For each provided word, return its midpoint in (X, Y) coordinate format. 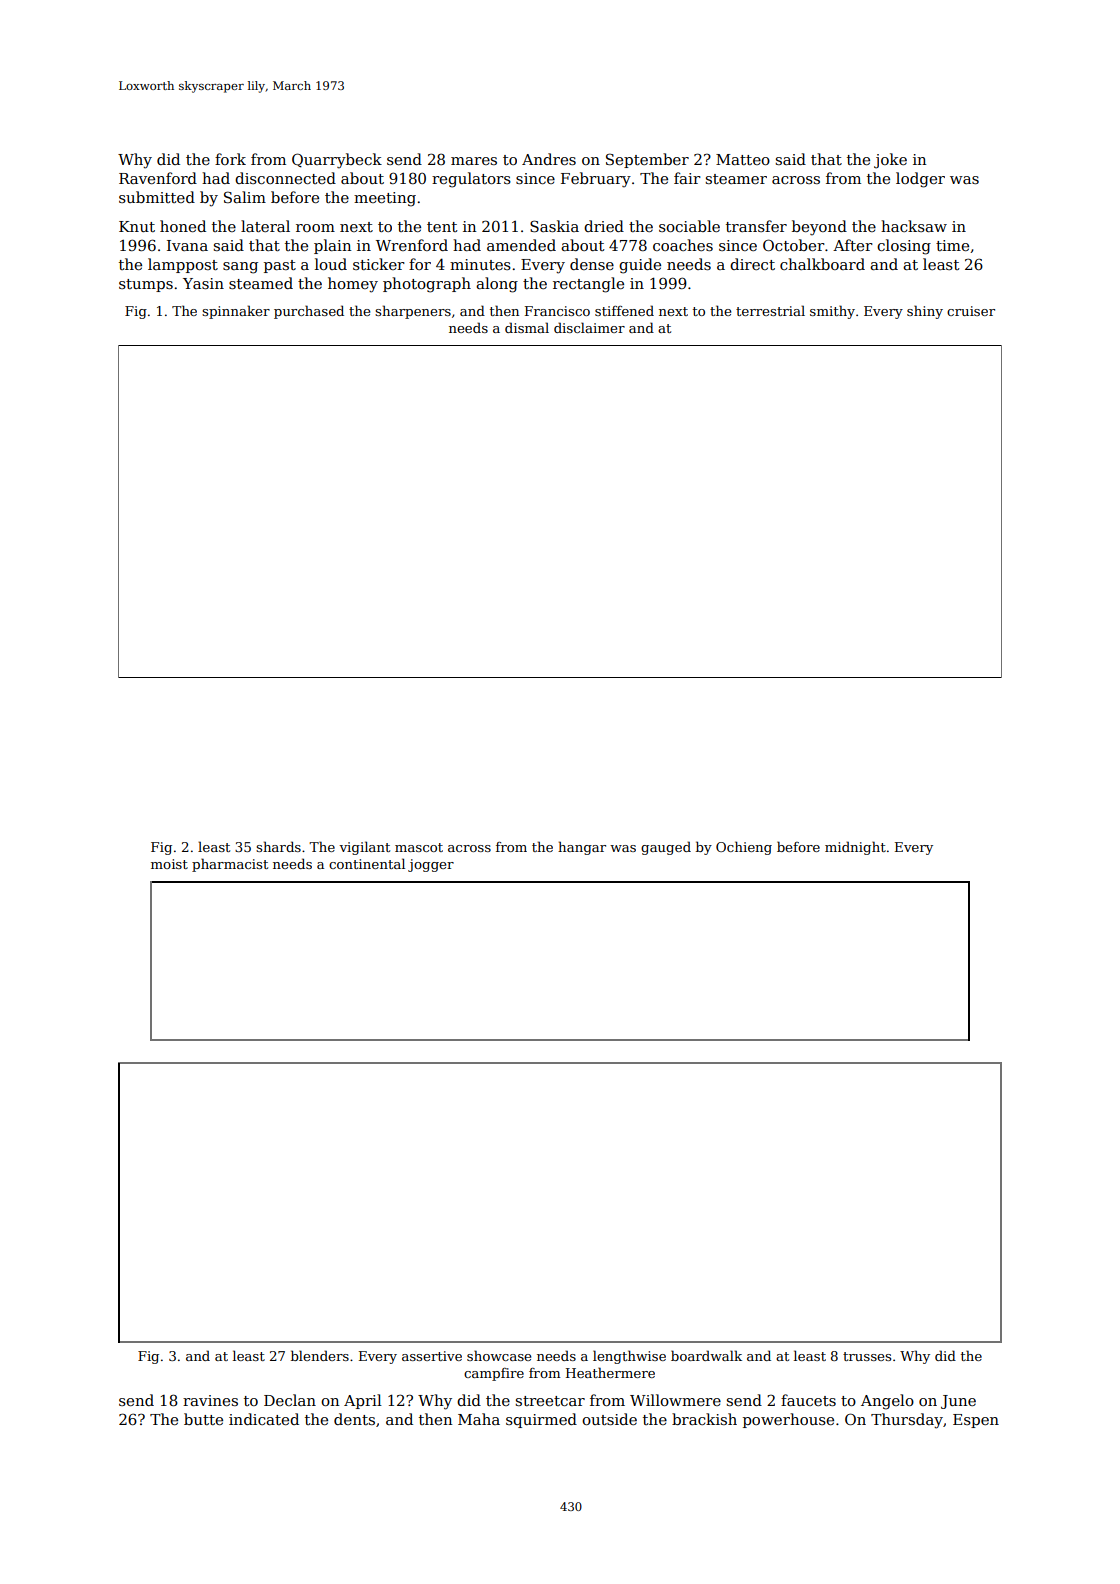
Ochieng (744, 848)
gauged (666, 848)
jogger (431, 865)
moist (169, 864)
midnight (855, 848)
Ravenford (158, 178)
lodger (920, 180)
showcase (499, 1355)
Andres (549, 159)
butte (203, 1419)
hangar (582, 848)
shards (278, 846)
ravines (210, 1400)
